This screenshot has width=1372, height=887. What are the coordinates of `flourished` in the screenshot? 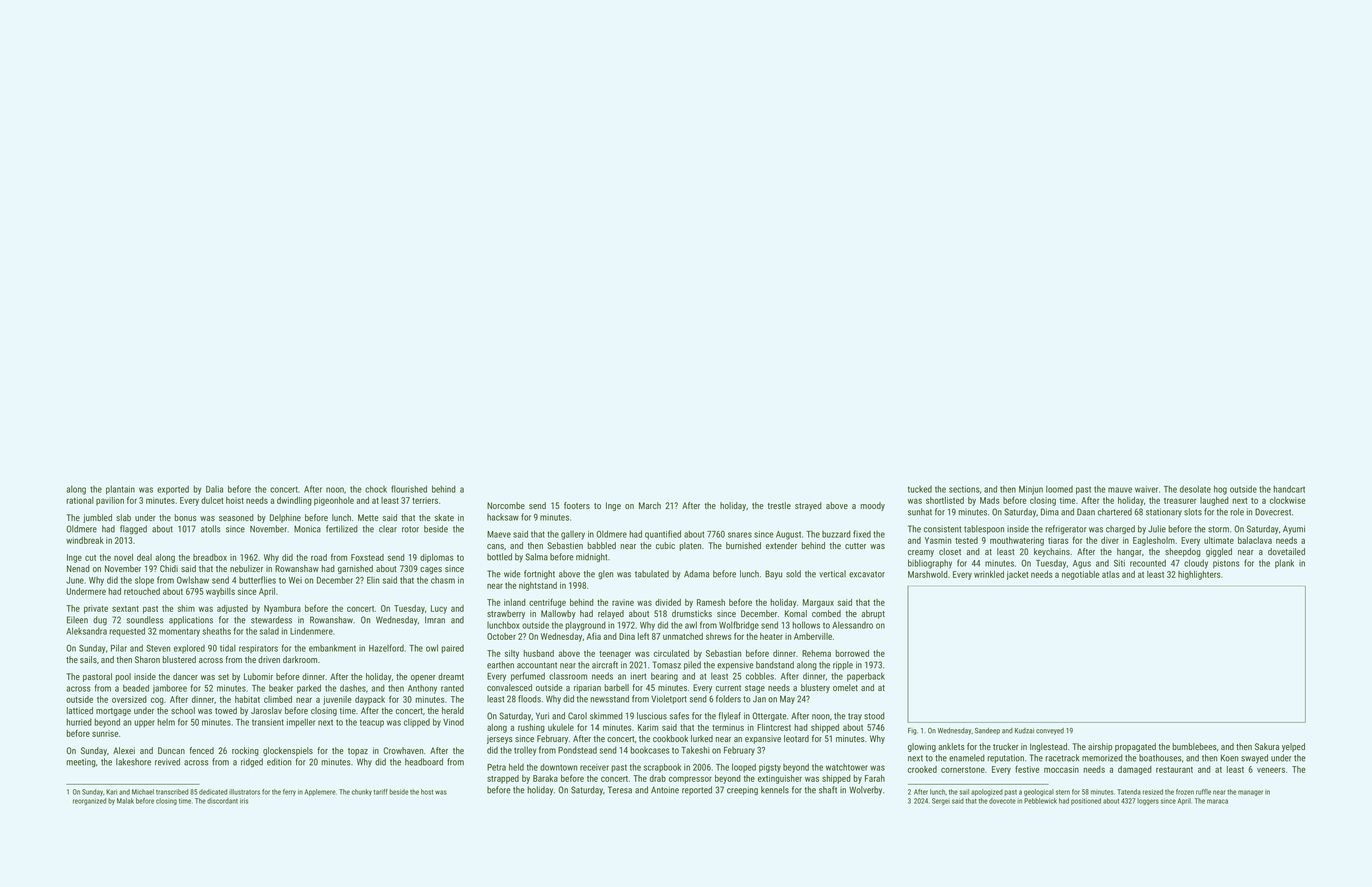 It's located at (409, 489).
